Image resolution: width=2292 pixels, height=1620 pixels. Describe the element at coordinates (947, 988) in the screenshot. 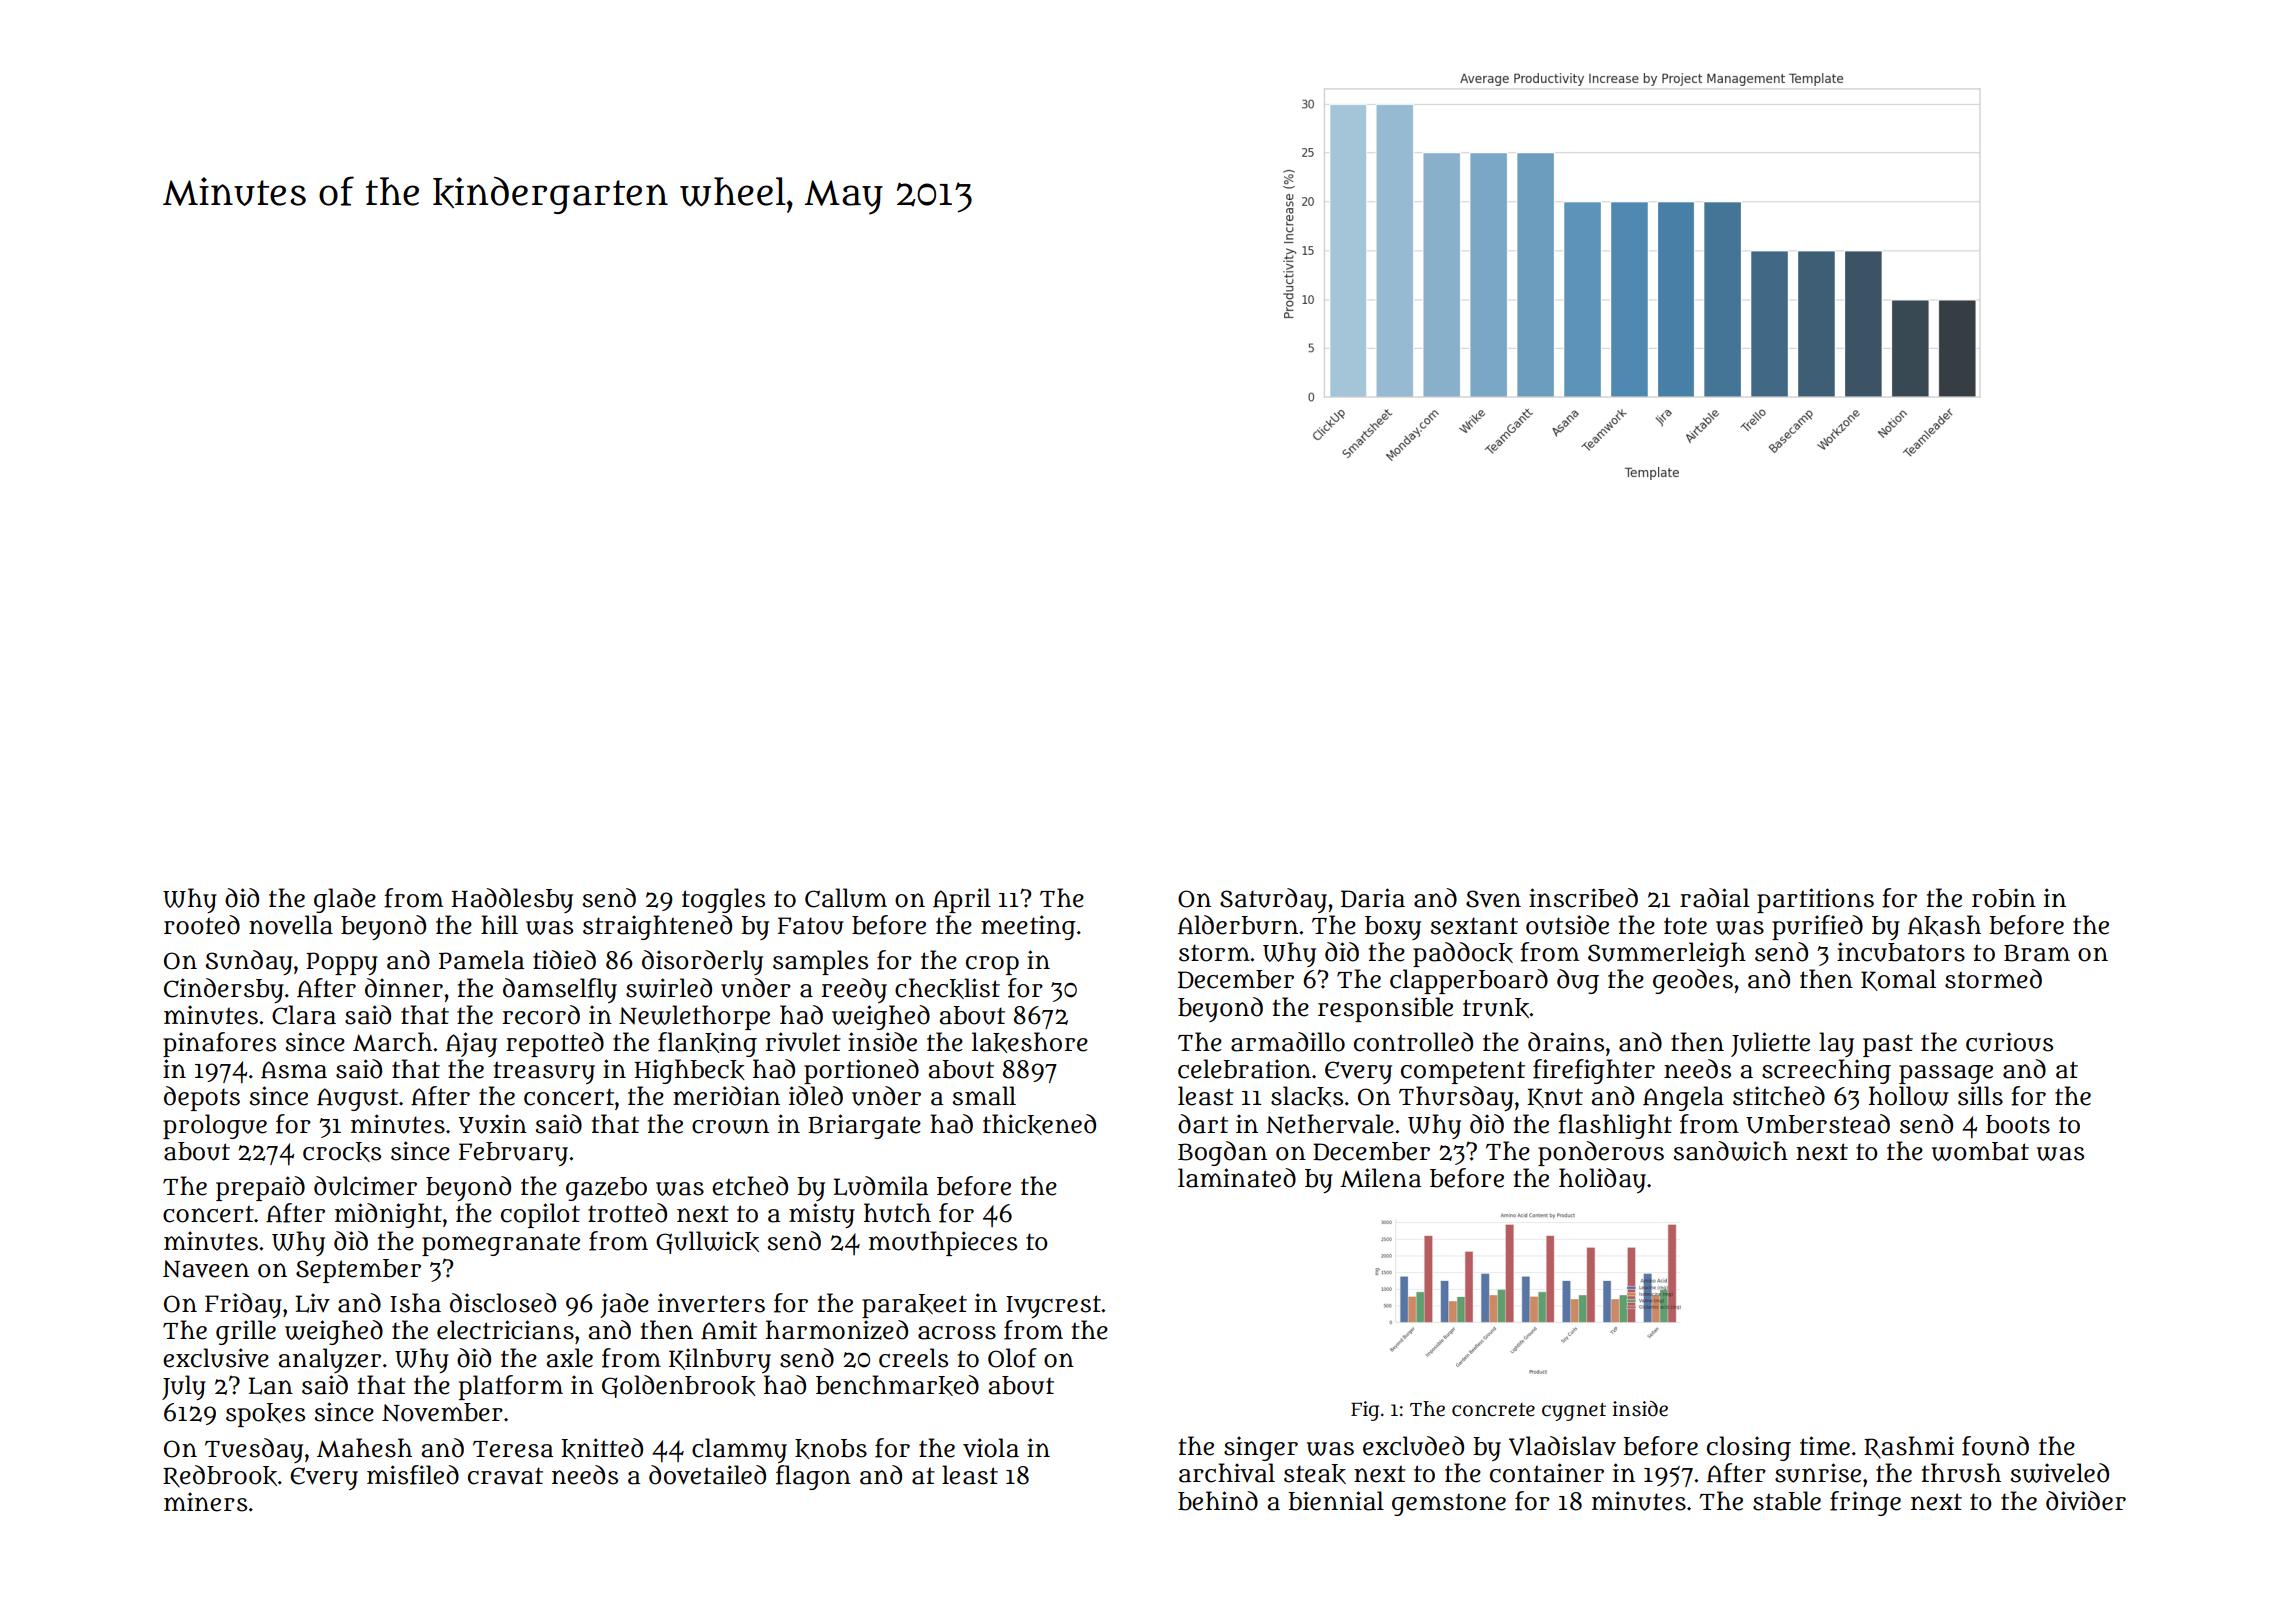

I see `checklist` at that location.
